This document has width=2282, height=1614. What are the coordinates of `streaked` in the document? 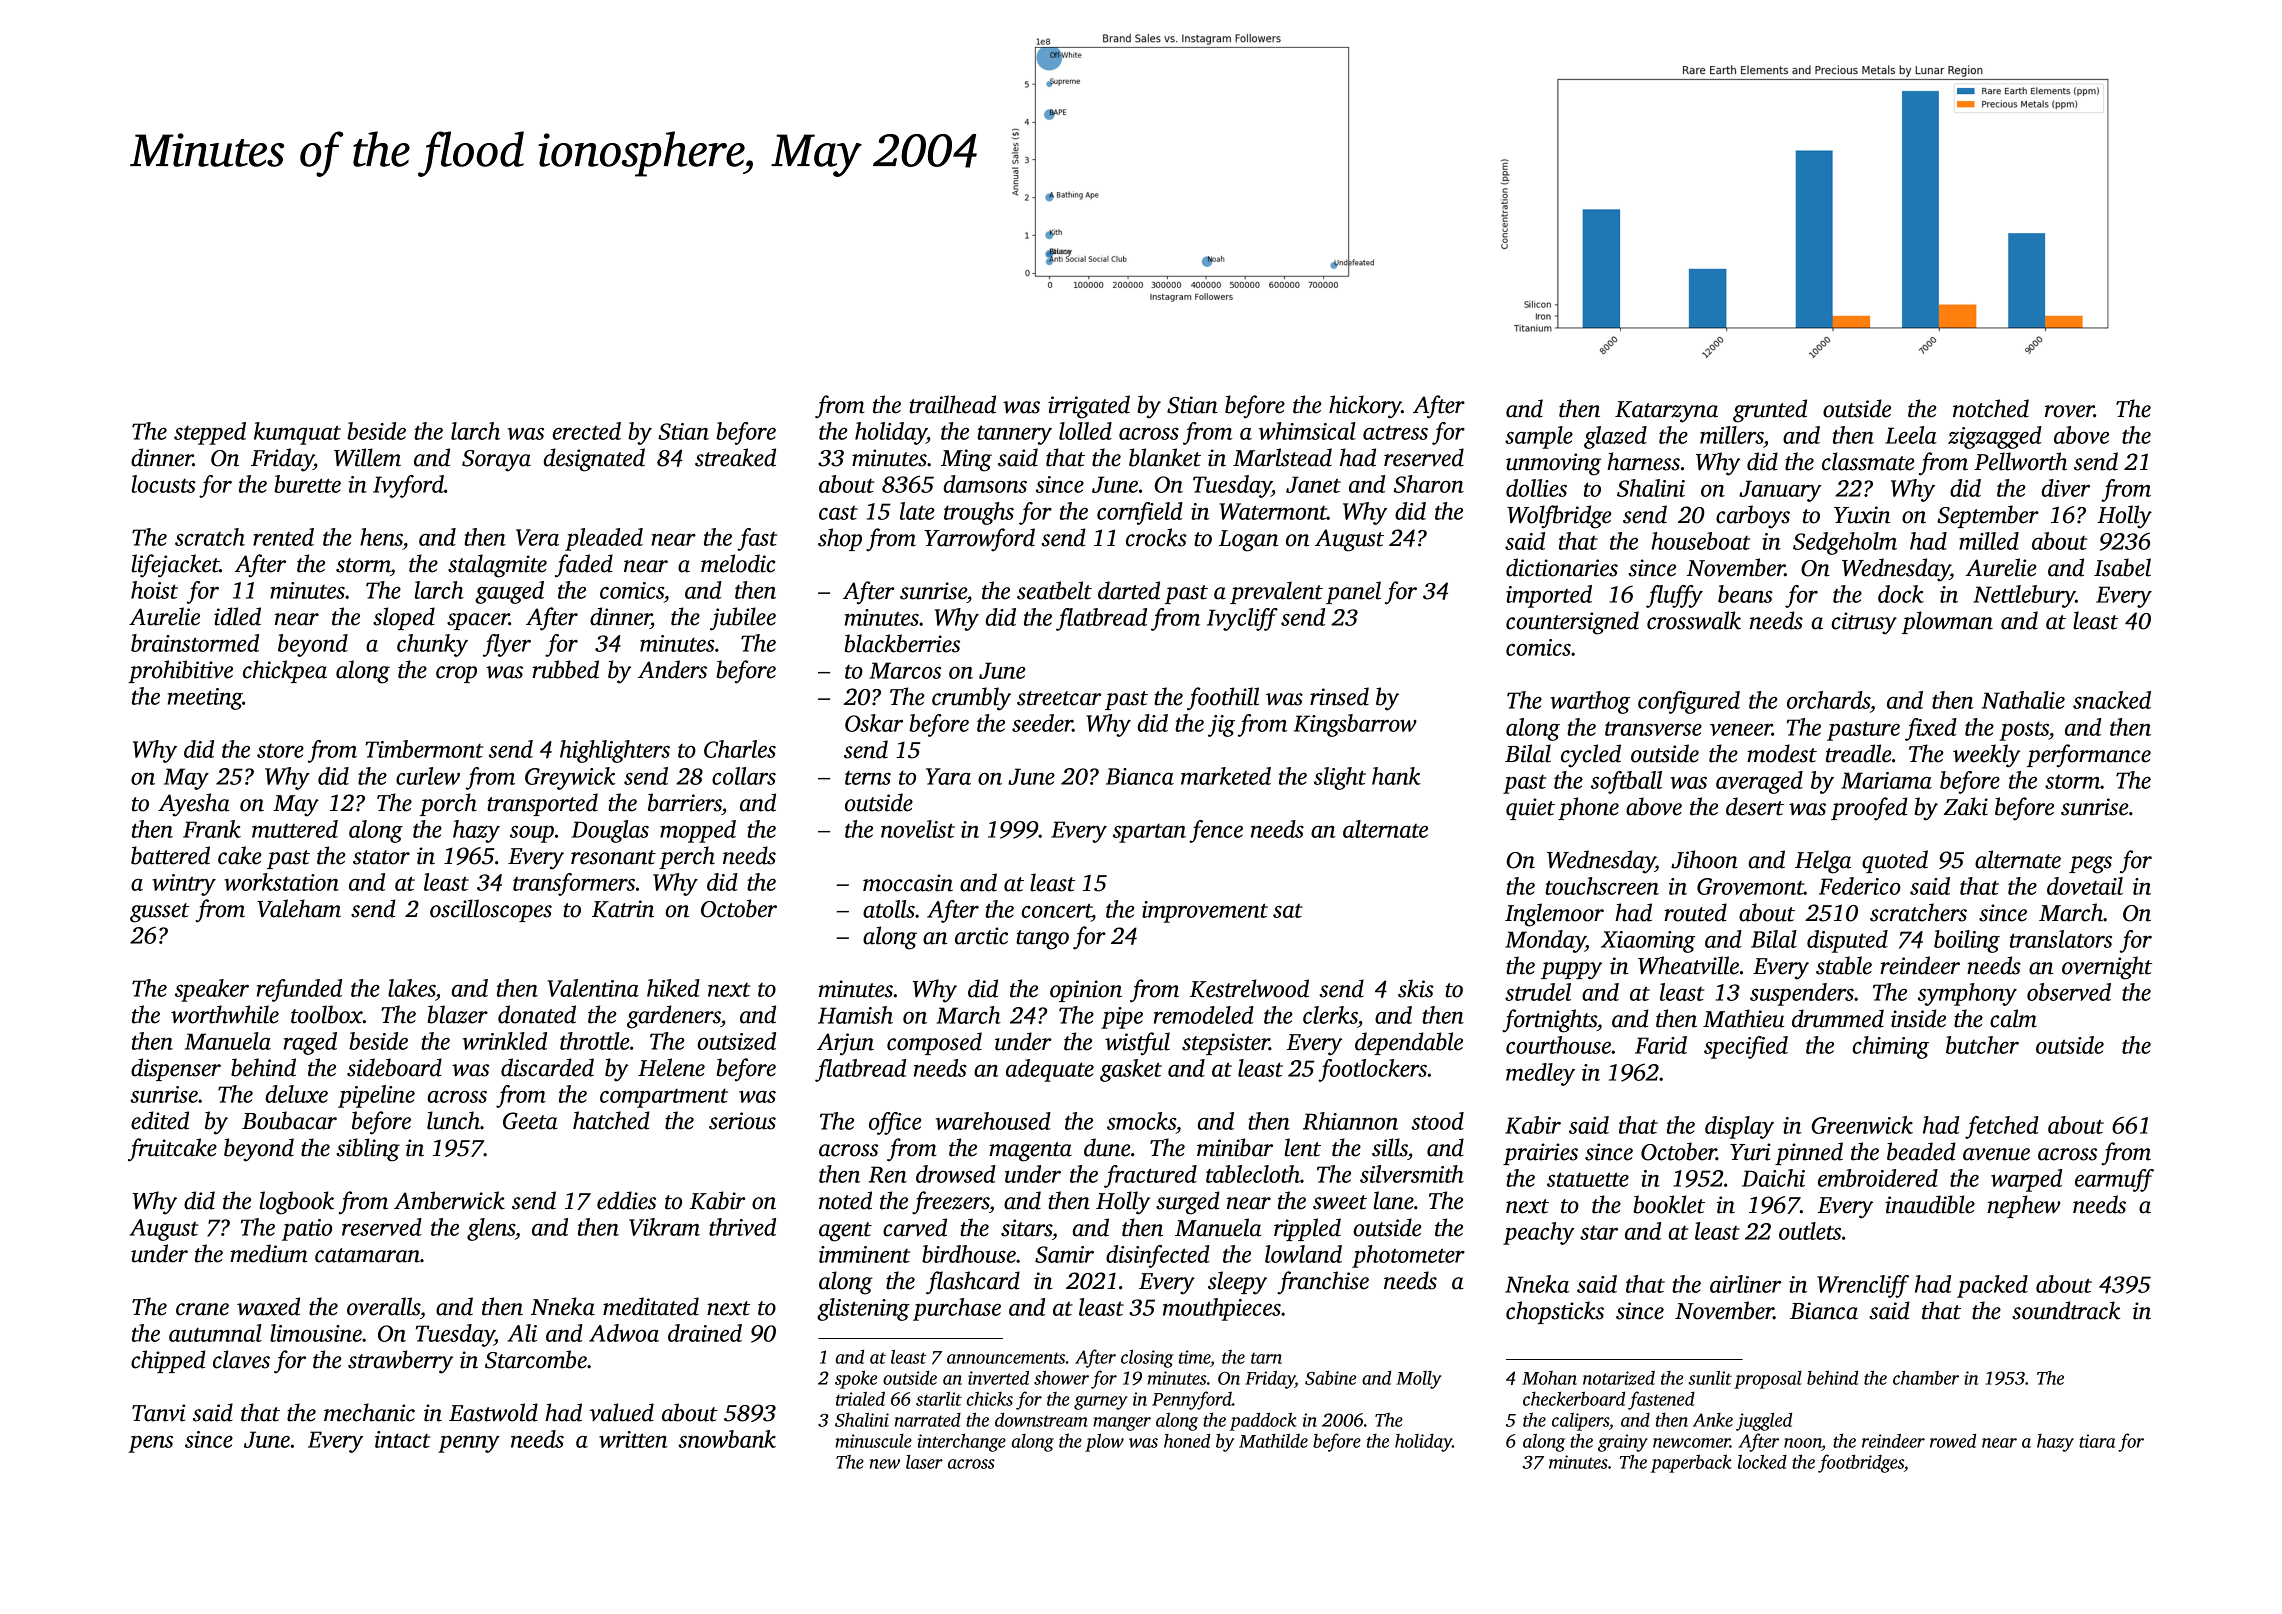 It's located at (735, 457).
